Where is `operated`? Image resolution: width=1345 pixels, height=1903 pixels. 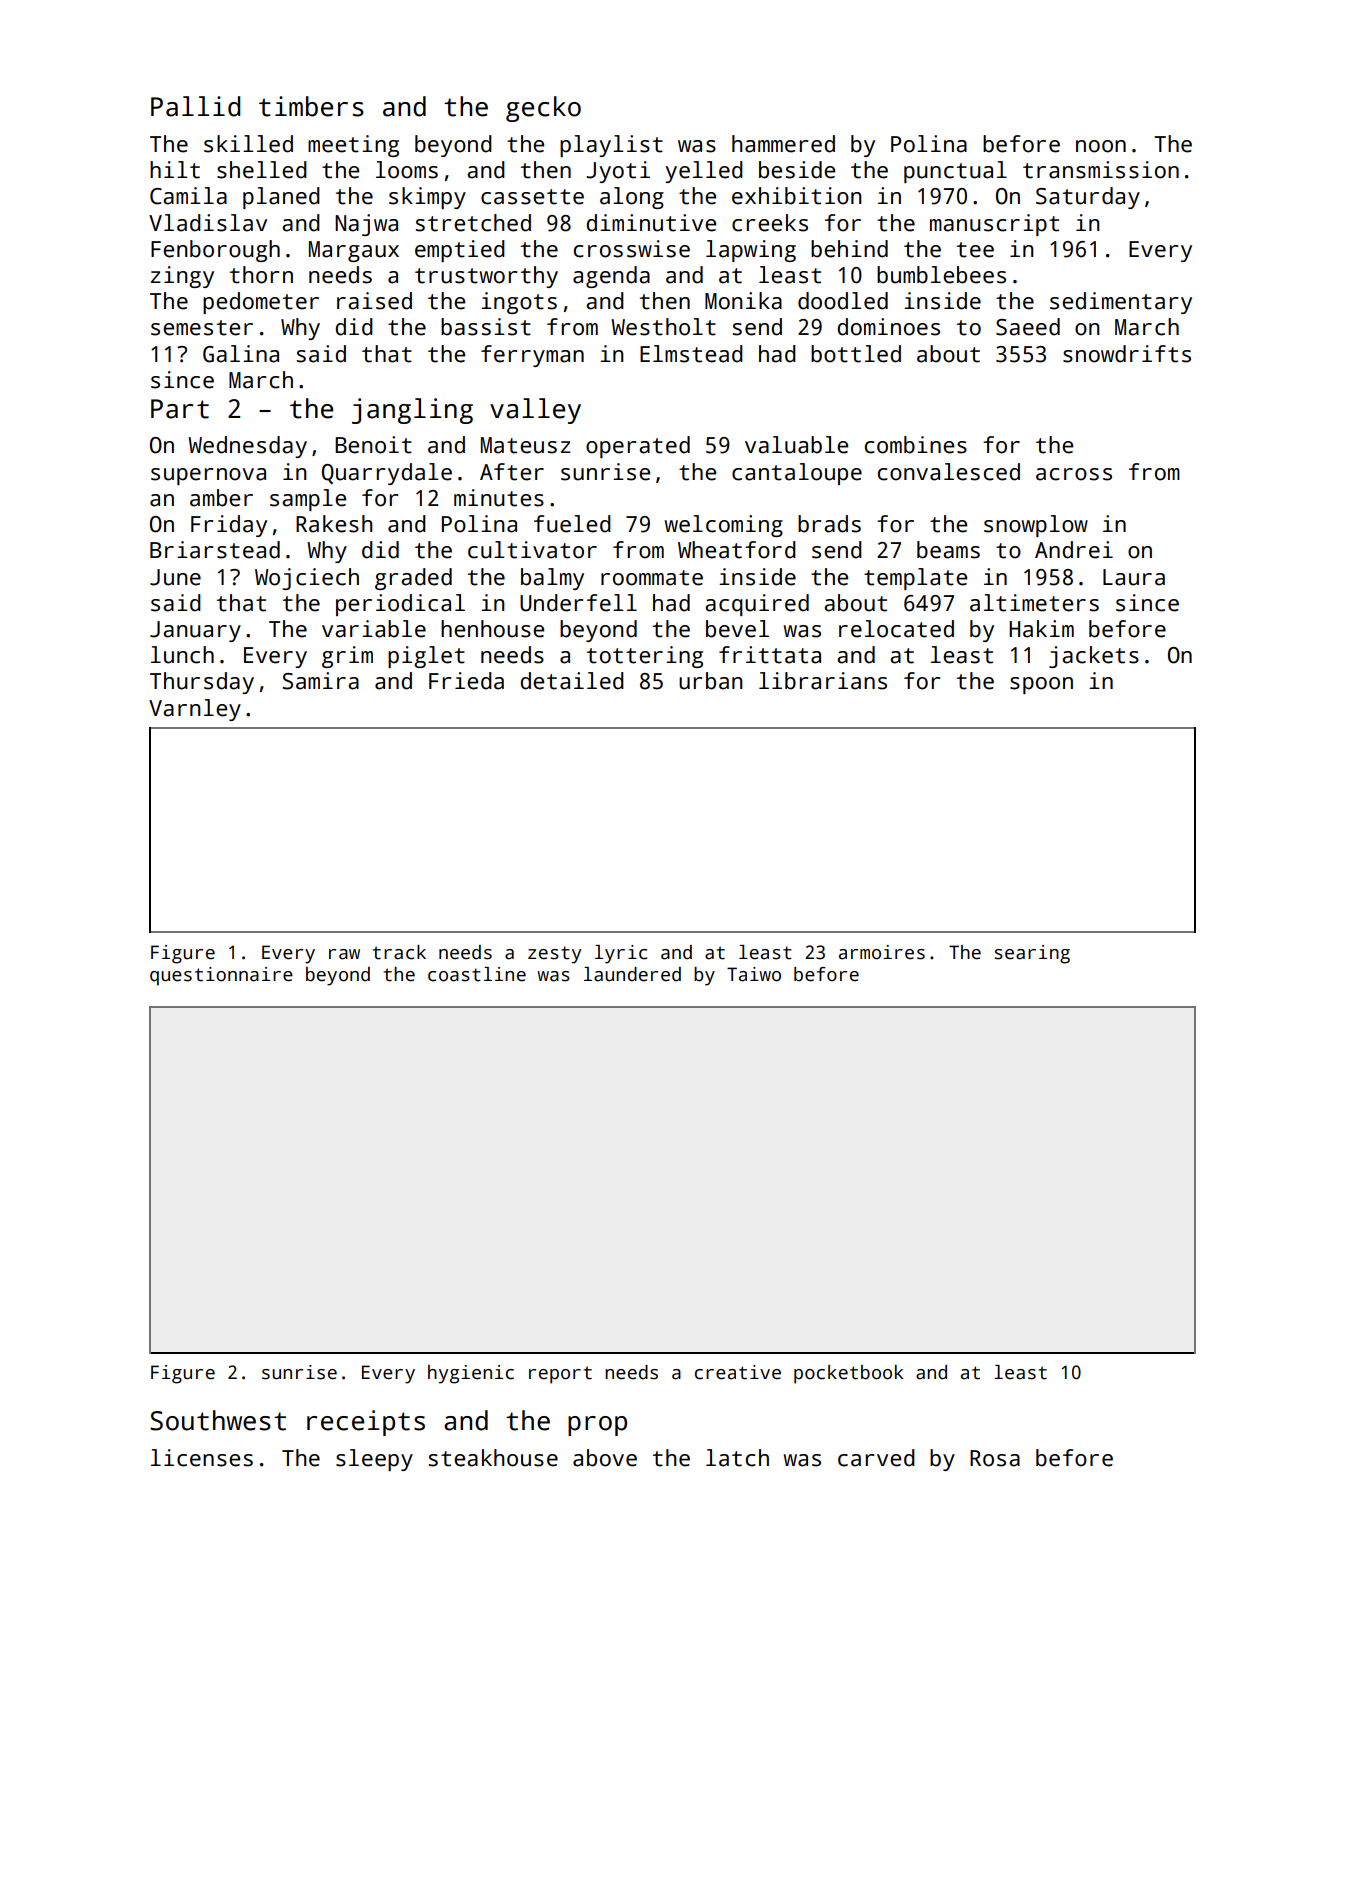
operated is located at coordinates (638, 447).
